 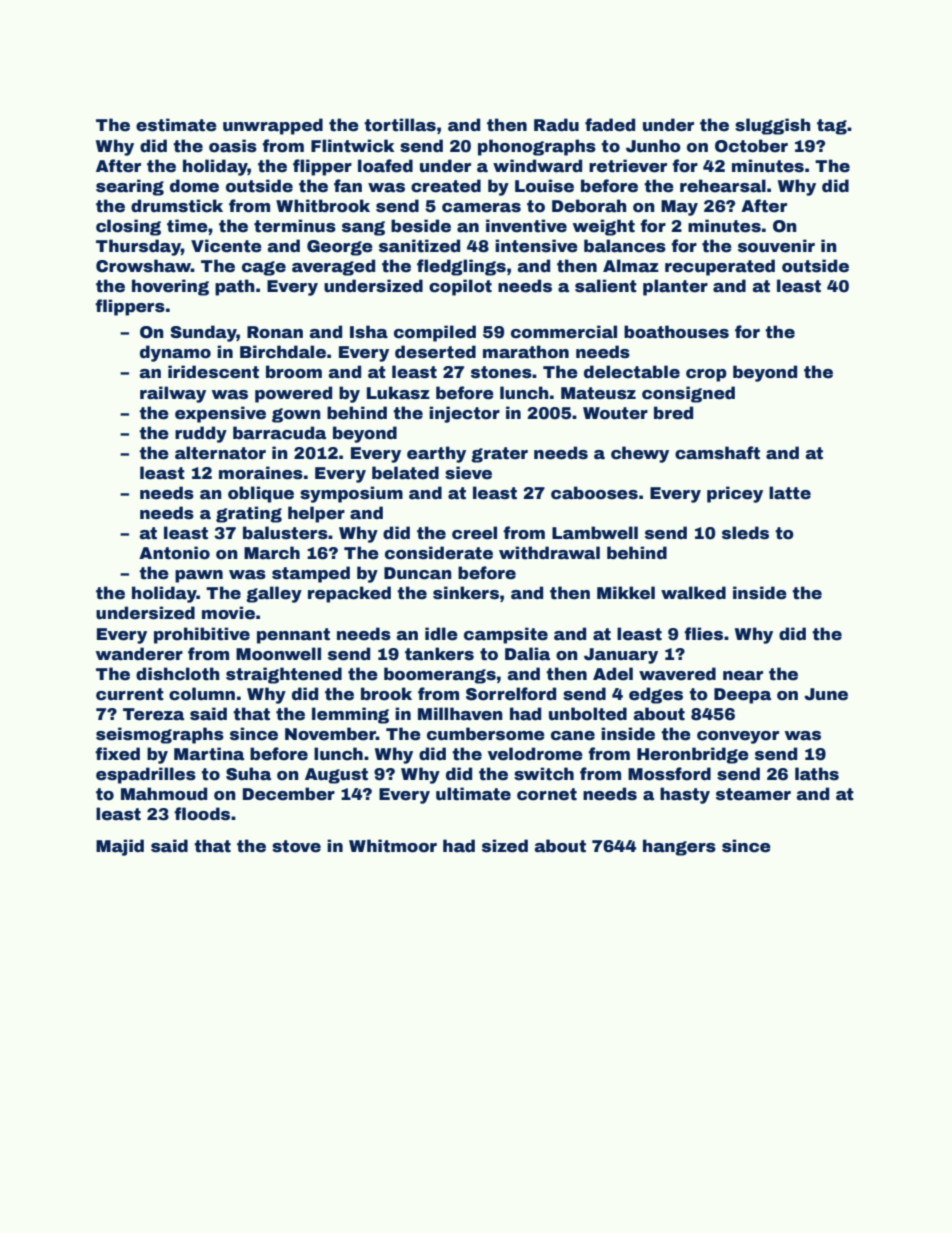 What do you see at coordinates (174, 553) in the document?
I see `Antonio` at bounding box center [174, 553].
